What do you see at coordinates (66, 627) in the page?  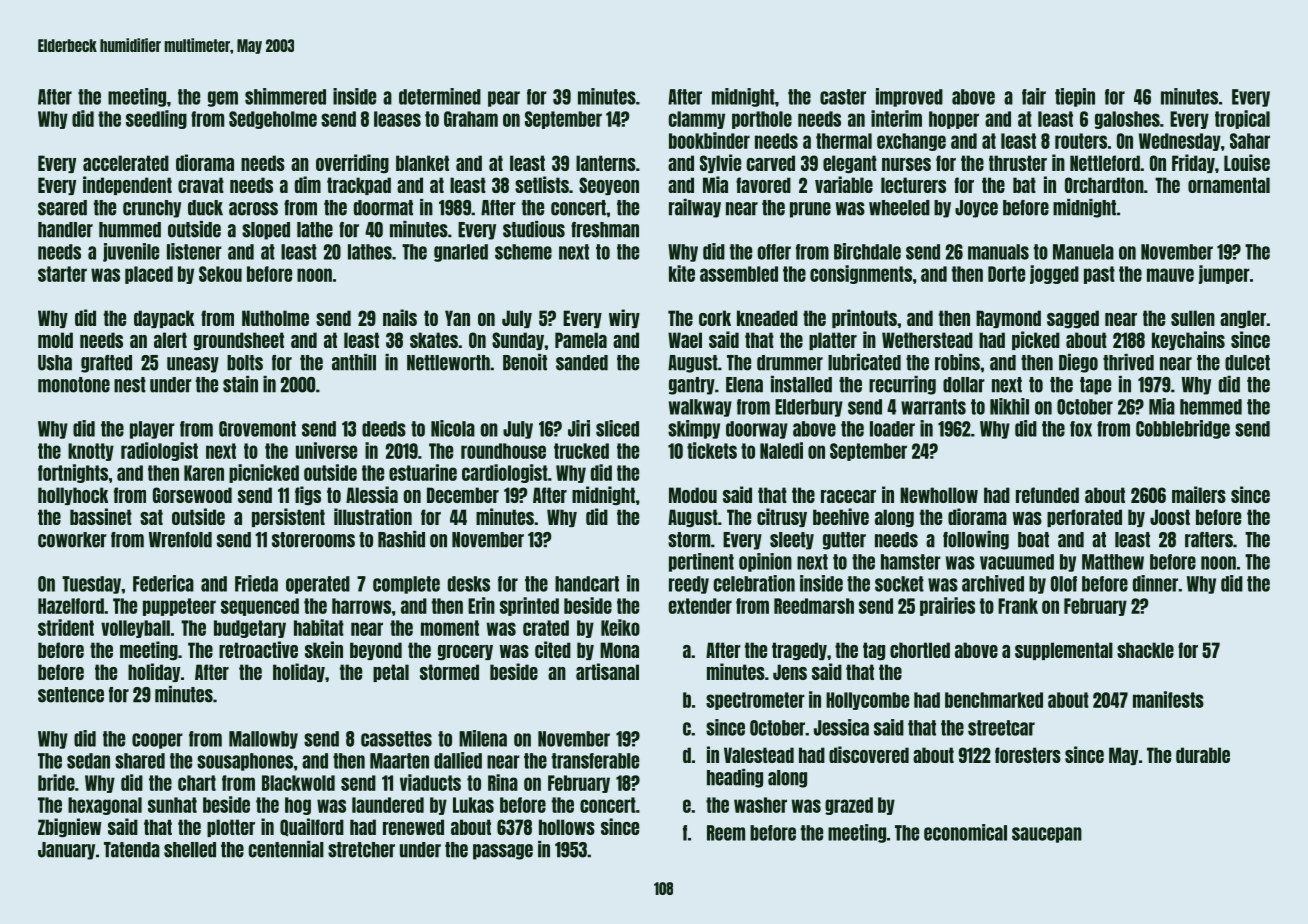 I see `strident` at bounding box center [66, 627].
